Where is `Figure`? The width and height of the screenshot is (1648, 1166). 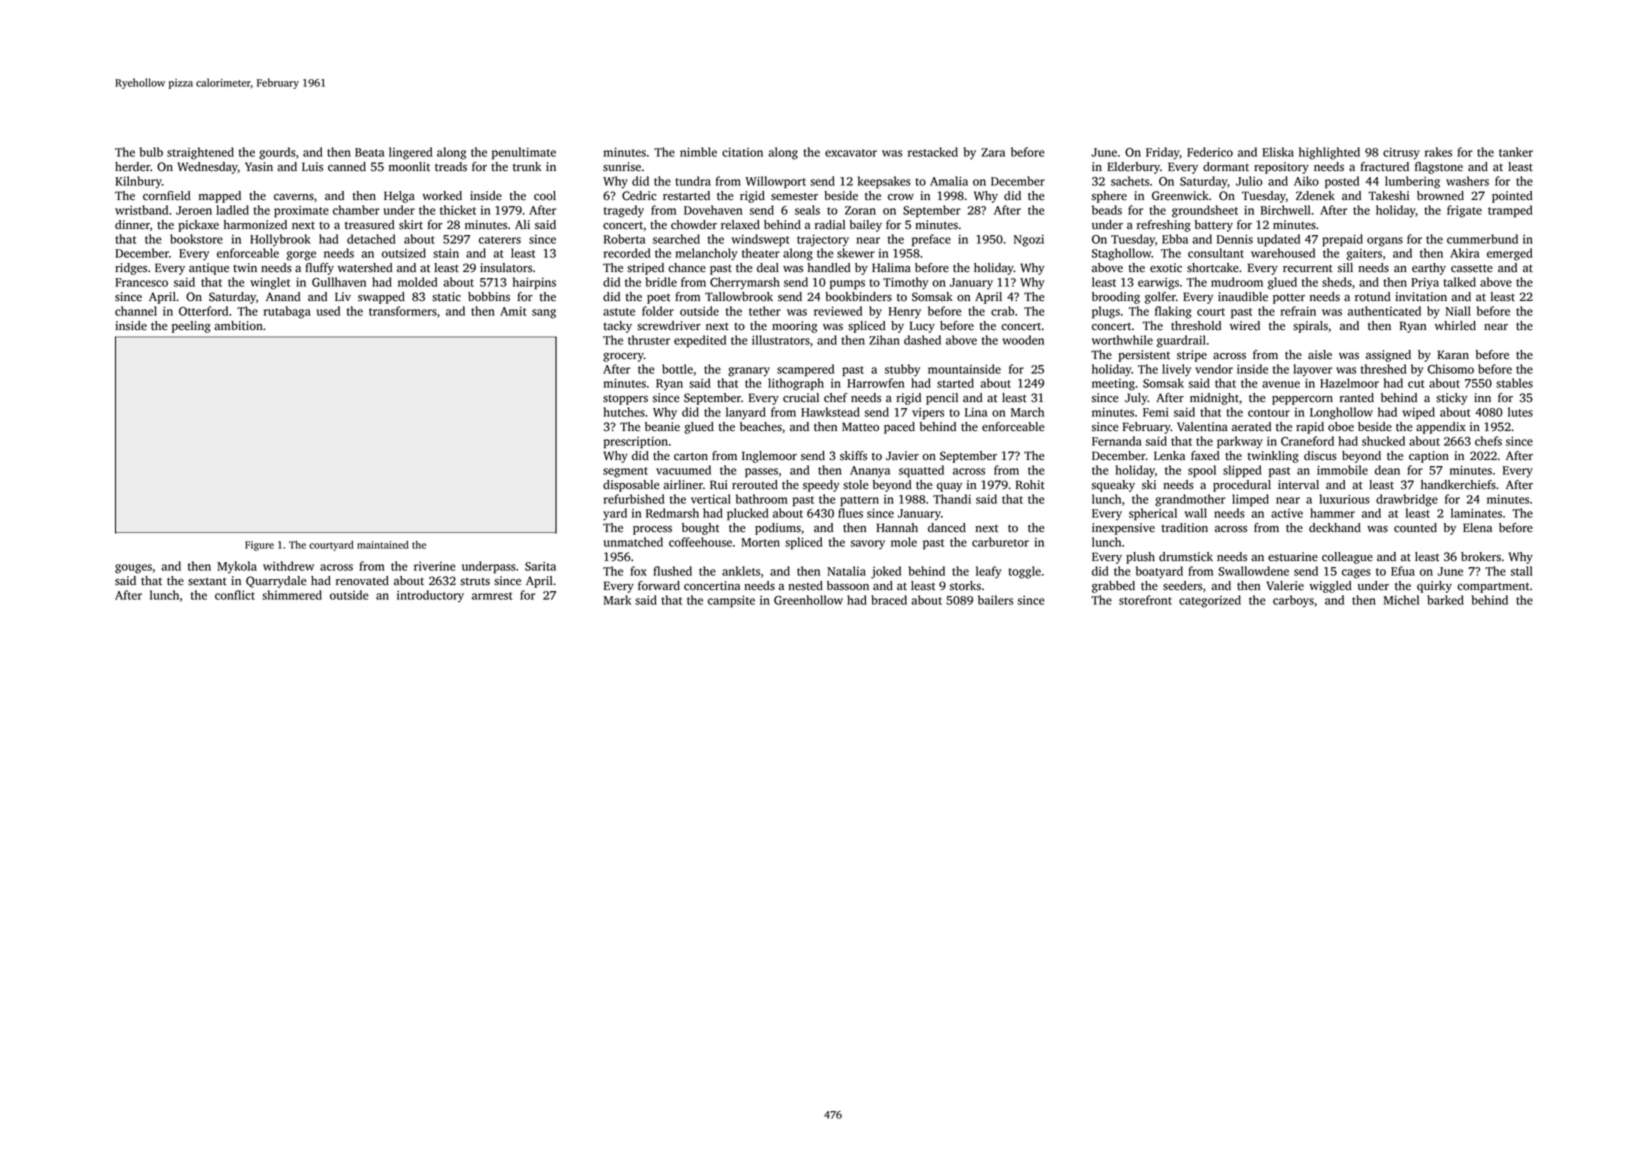
Figure is located at coordinates (259, 546).
